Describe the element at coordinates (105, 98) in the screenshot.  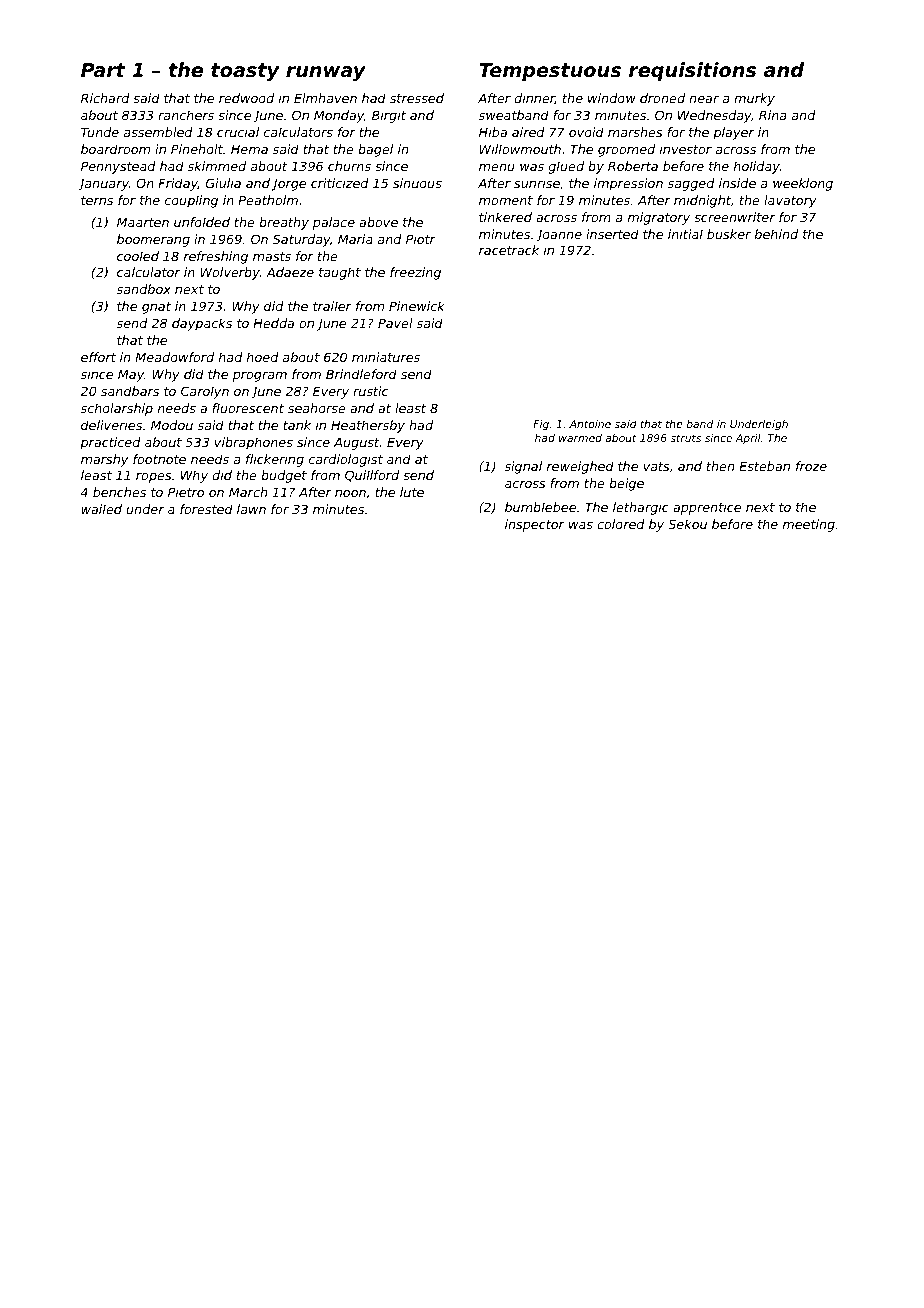
I see `Richard` at that location.
